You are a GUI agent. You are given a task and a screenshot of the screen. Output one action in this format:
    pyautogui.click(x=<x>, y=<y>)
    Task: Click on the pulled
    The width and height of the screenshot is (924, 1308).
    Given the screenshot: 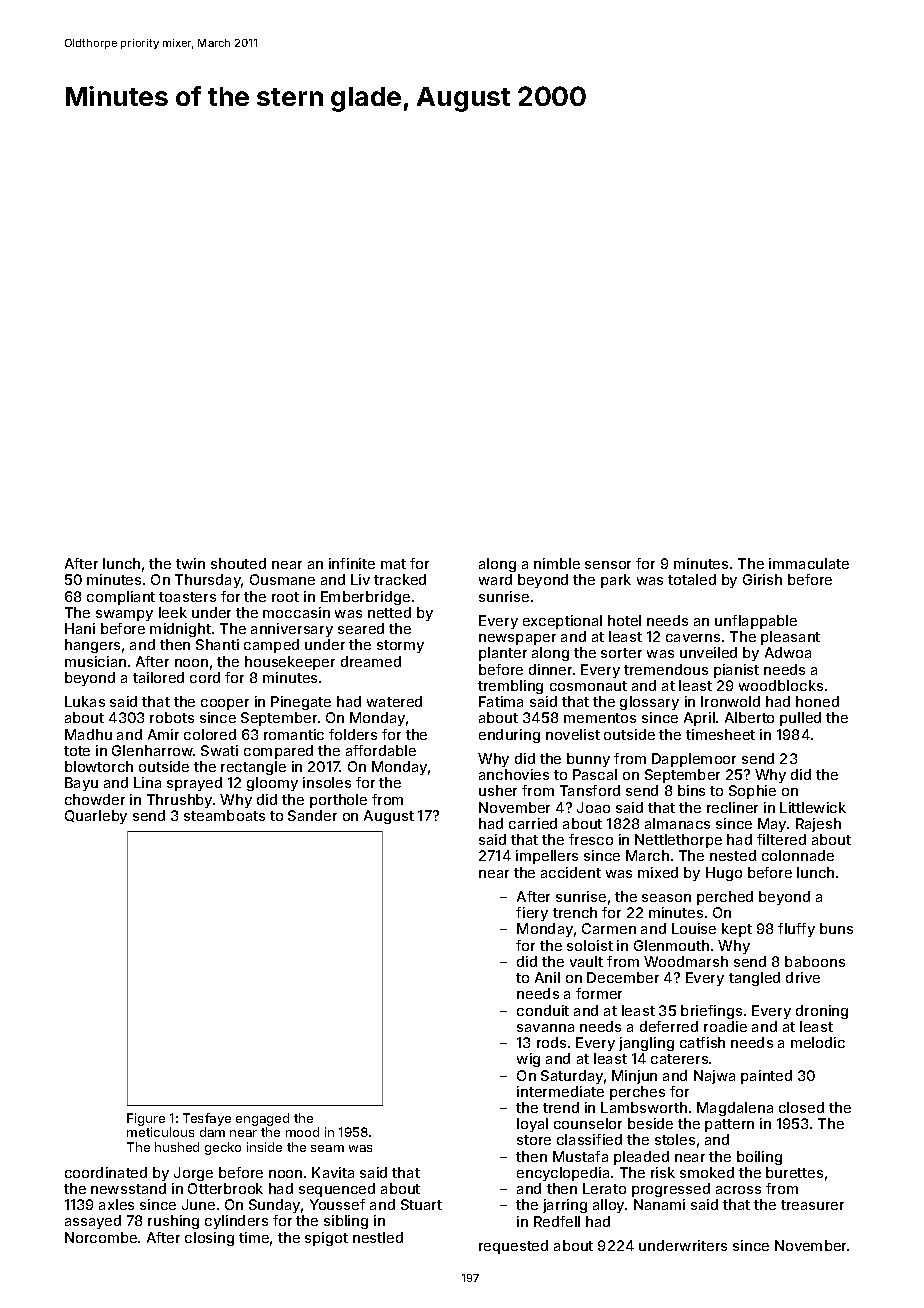 What is the action you would take?
    pyautogui.click(x=800, y=719)
